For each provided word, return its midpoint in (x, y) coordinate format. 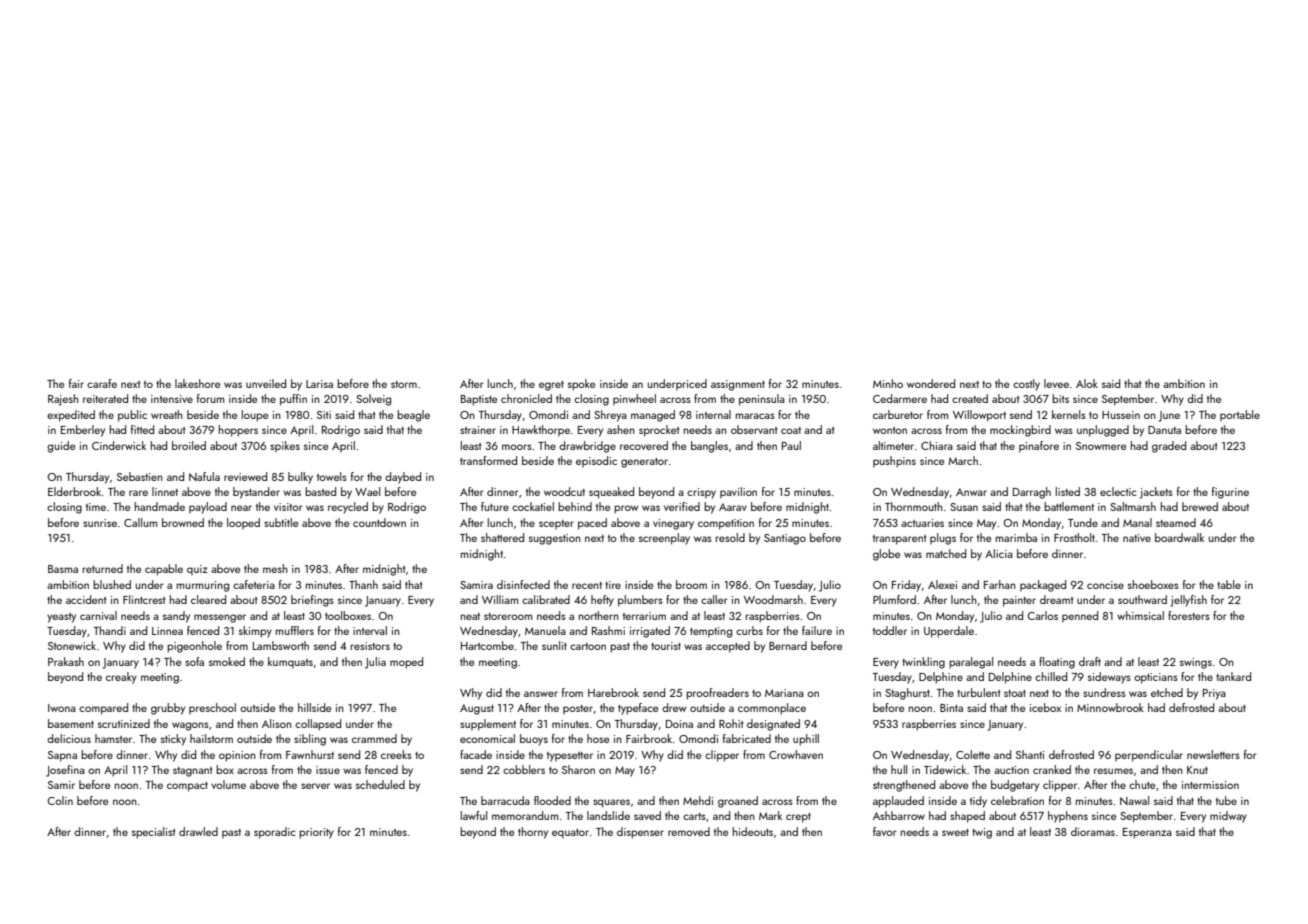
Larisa (319, 384)
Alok (1087, 383)
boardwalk (1179, 537)
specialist (153, 833)
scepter (556, 524)
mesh (275, 568)
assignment (738, 385)
